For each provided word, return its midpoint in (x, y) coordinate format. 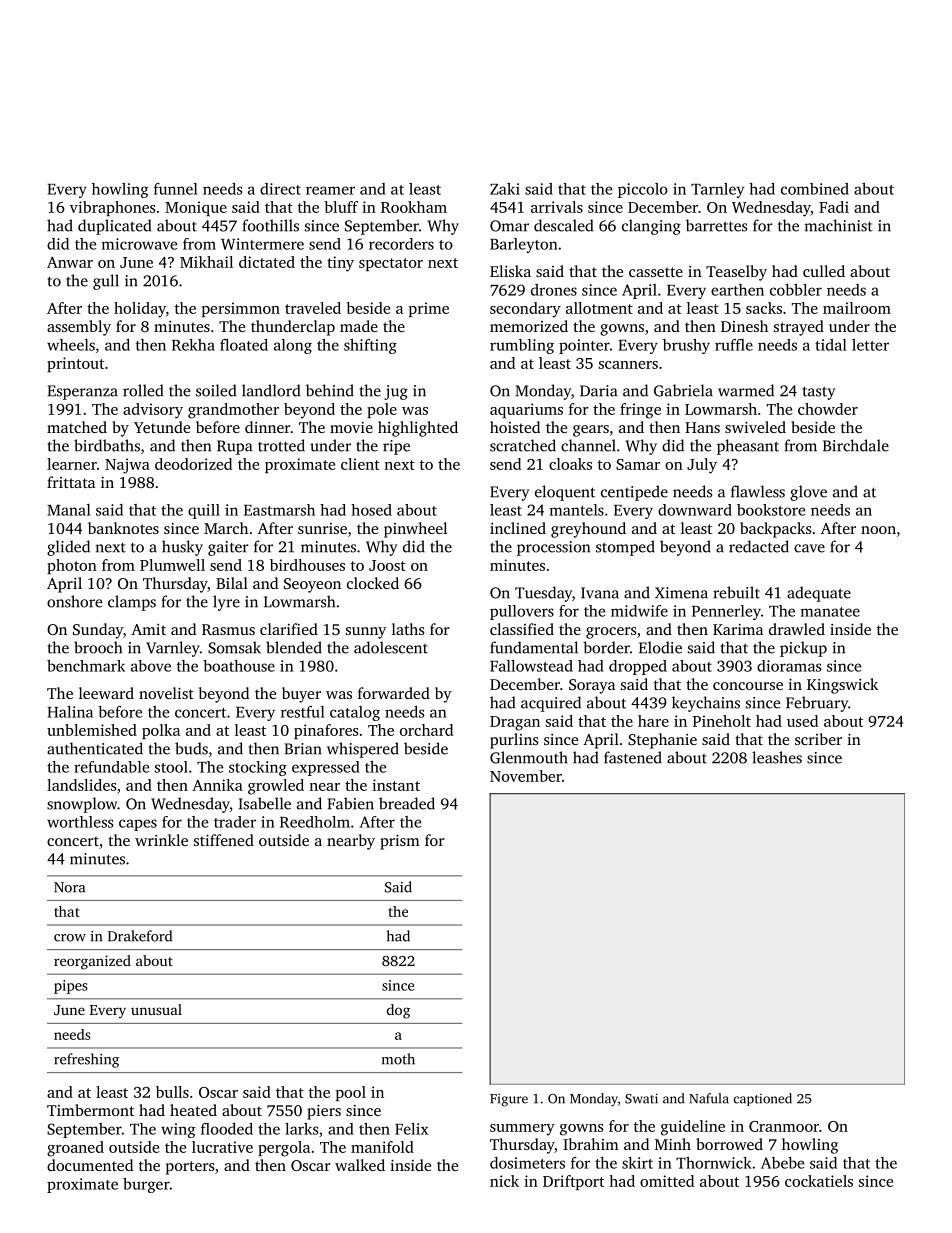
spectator (391, 264)
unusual (156, 1009)
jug (396, 392)
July (702, 466)
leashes (777, 757)
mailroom (857, 308)
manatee (830, 612)
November (526, 776)
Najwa (127, 466)
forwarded (394, 693)
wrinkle (161, 840)
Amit (148, 629)
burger (146, 1185)
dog (398, 1011)
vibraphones (112, 208)
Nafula (709, 1098)
